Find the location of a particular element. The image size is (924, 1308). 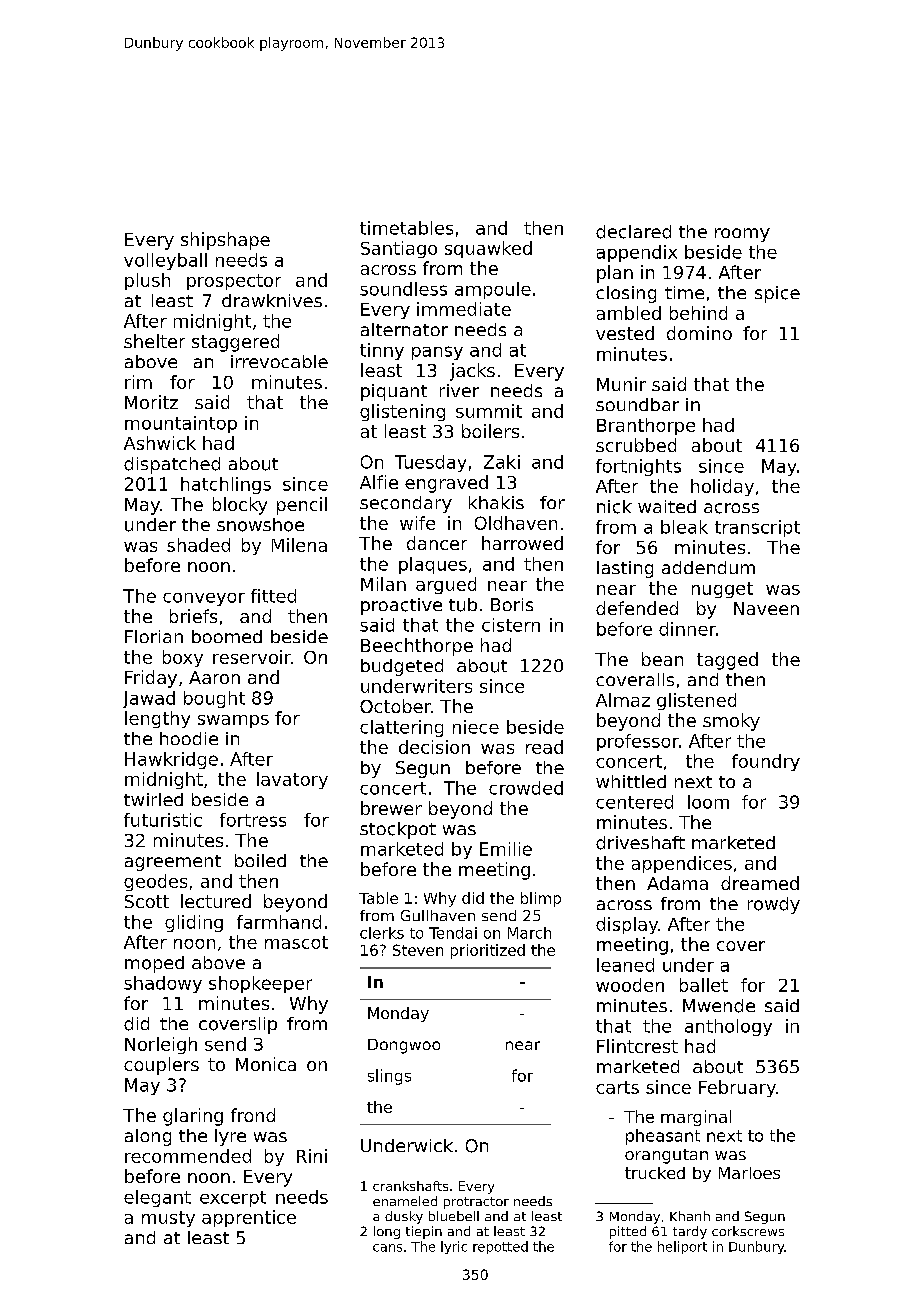

shipshape is located at coordinates (225, 241).
